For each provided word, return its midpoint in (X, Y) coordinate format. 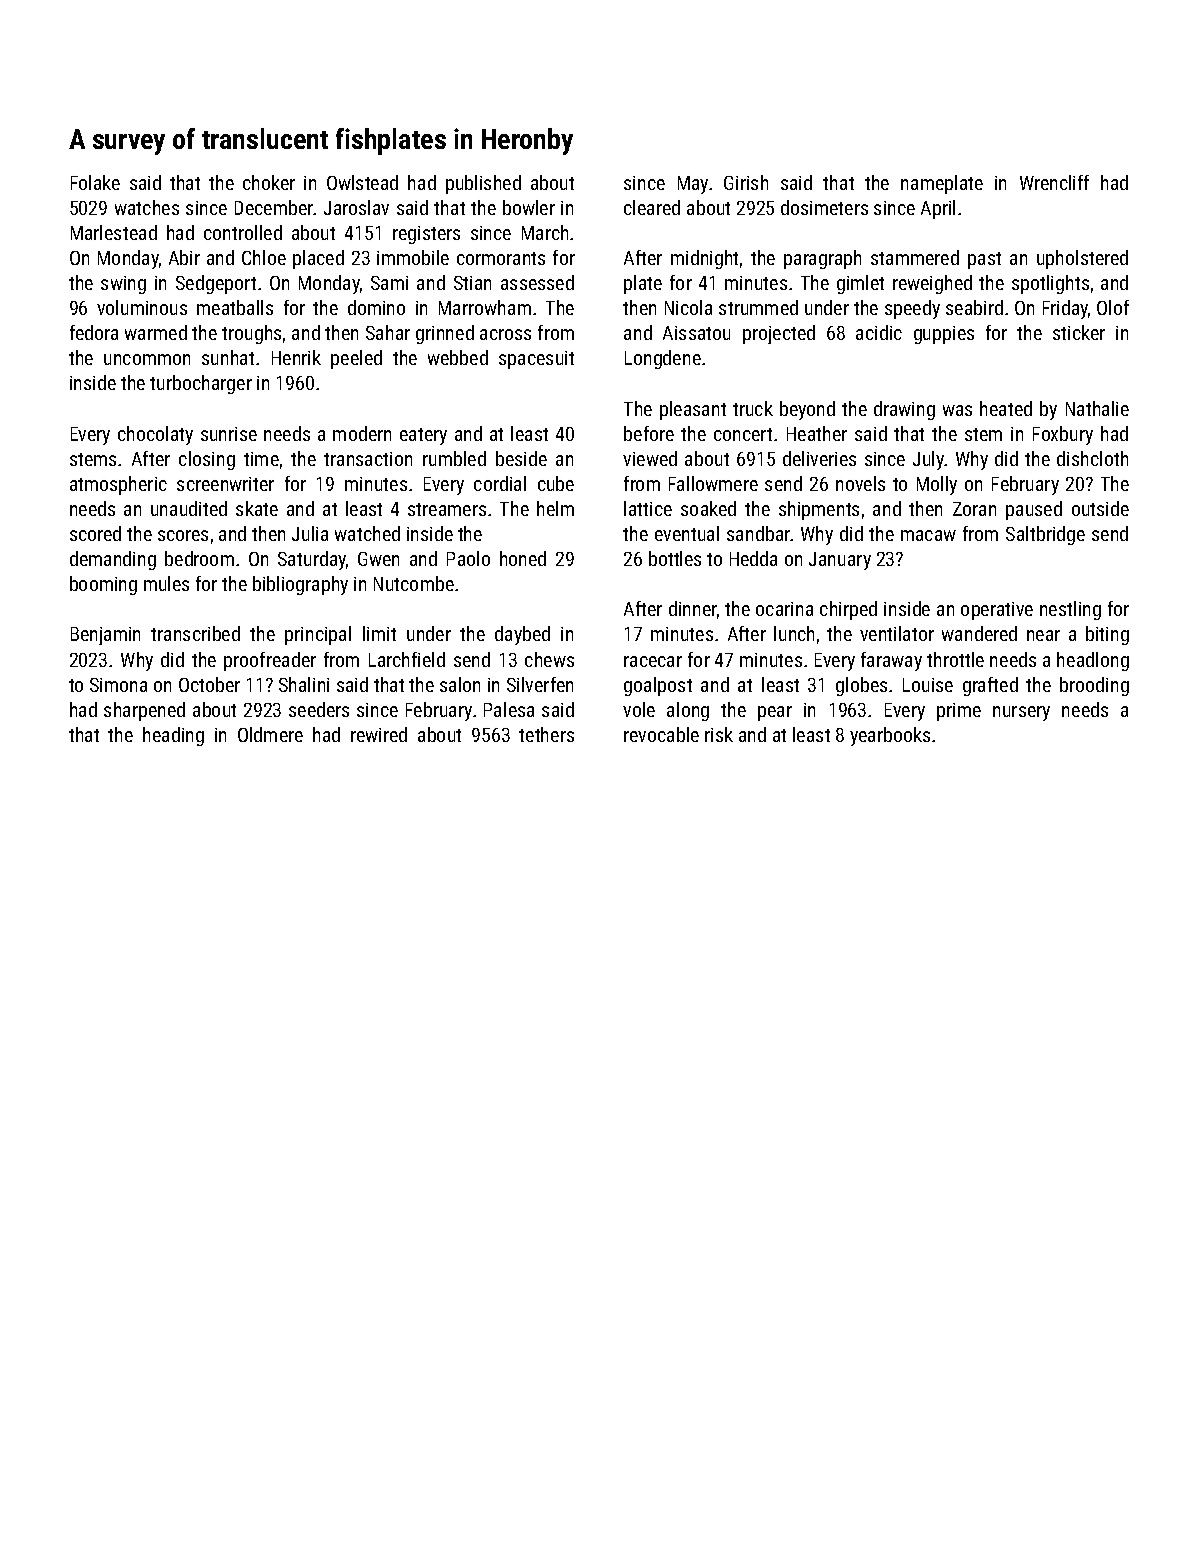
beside (521, 458)
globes (861, 686)
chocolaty (155, 435)
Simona (118, 685)
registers (426, 235)
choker (269, 182)
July (929, 460)
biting (1107, 635)
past (984, 260)
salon (460, 684)
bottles (675, 558)
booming (103, 585)
